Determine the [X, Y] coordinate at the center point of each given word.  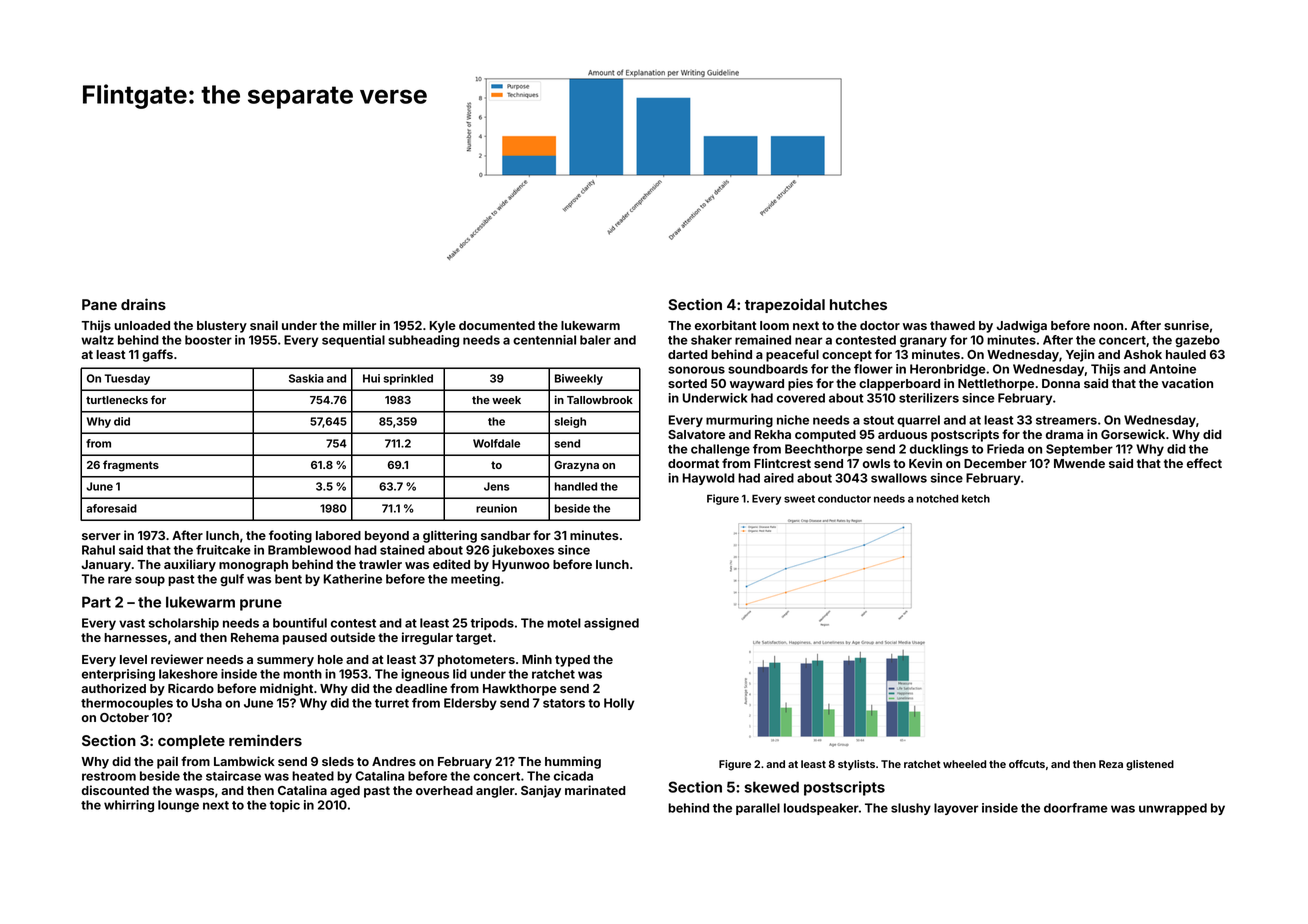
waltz [97, 340]
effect [1204, 463]
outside [352, 637]
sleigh [570, 422]
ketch [976, 499]
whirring [129, 806]
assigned [611, 624]
